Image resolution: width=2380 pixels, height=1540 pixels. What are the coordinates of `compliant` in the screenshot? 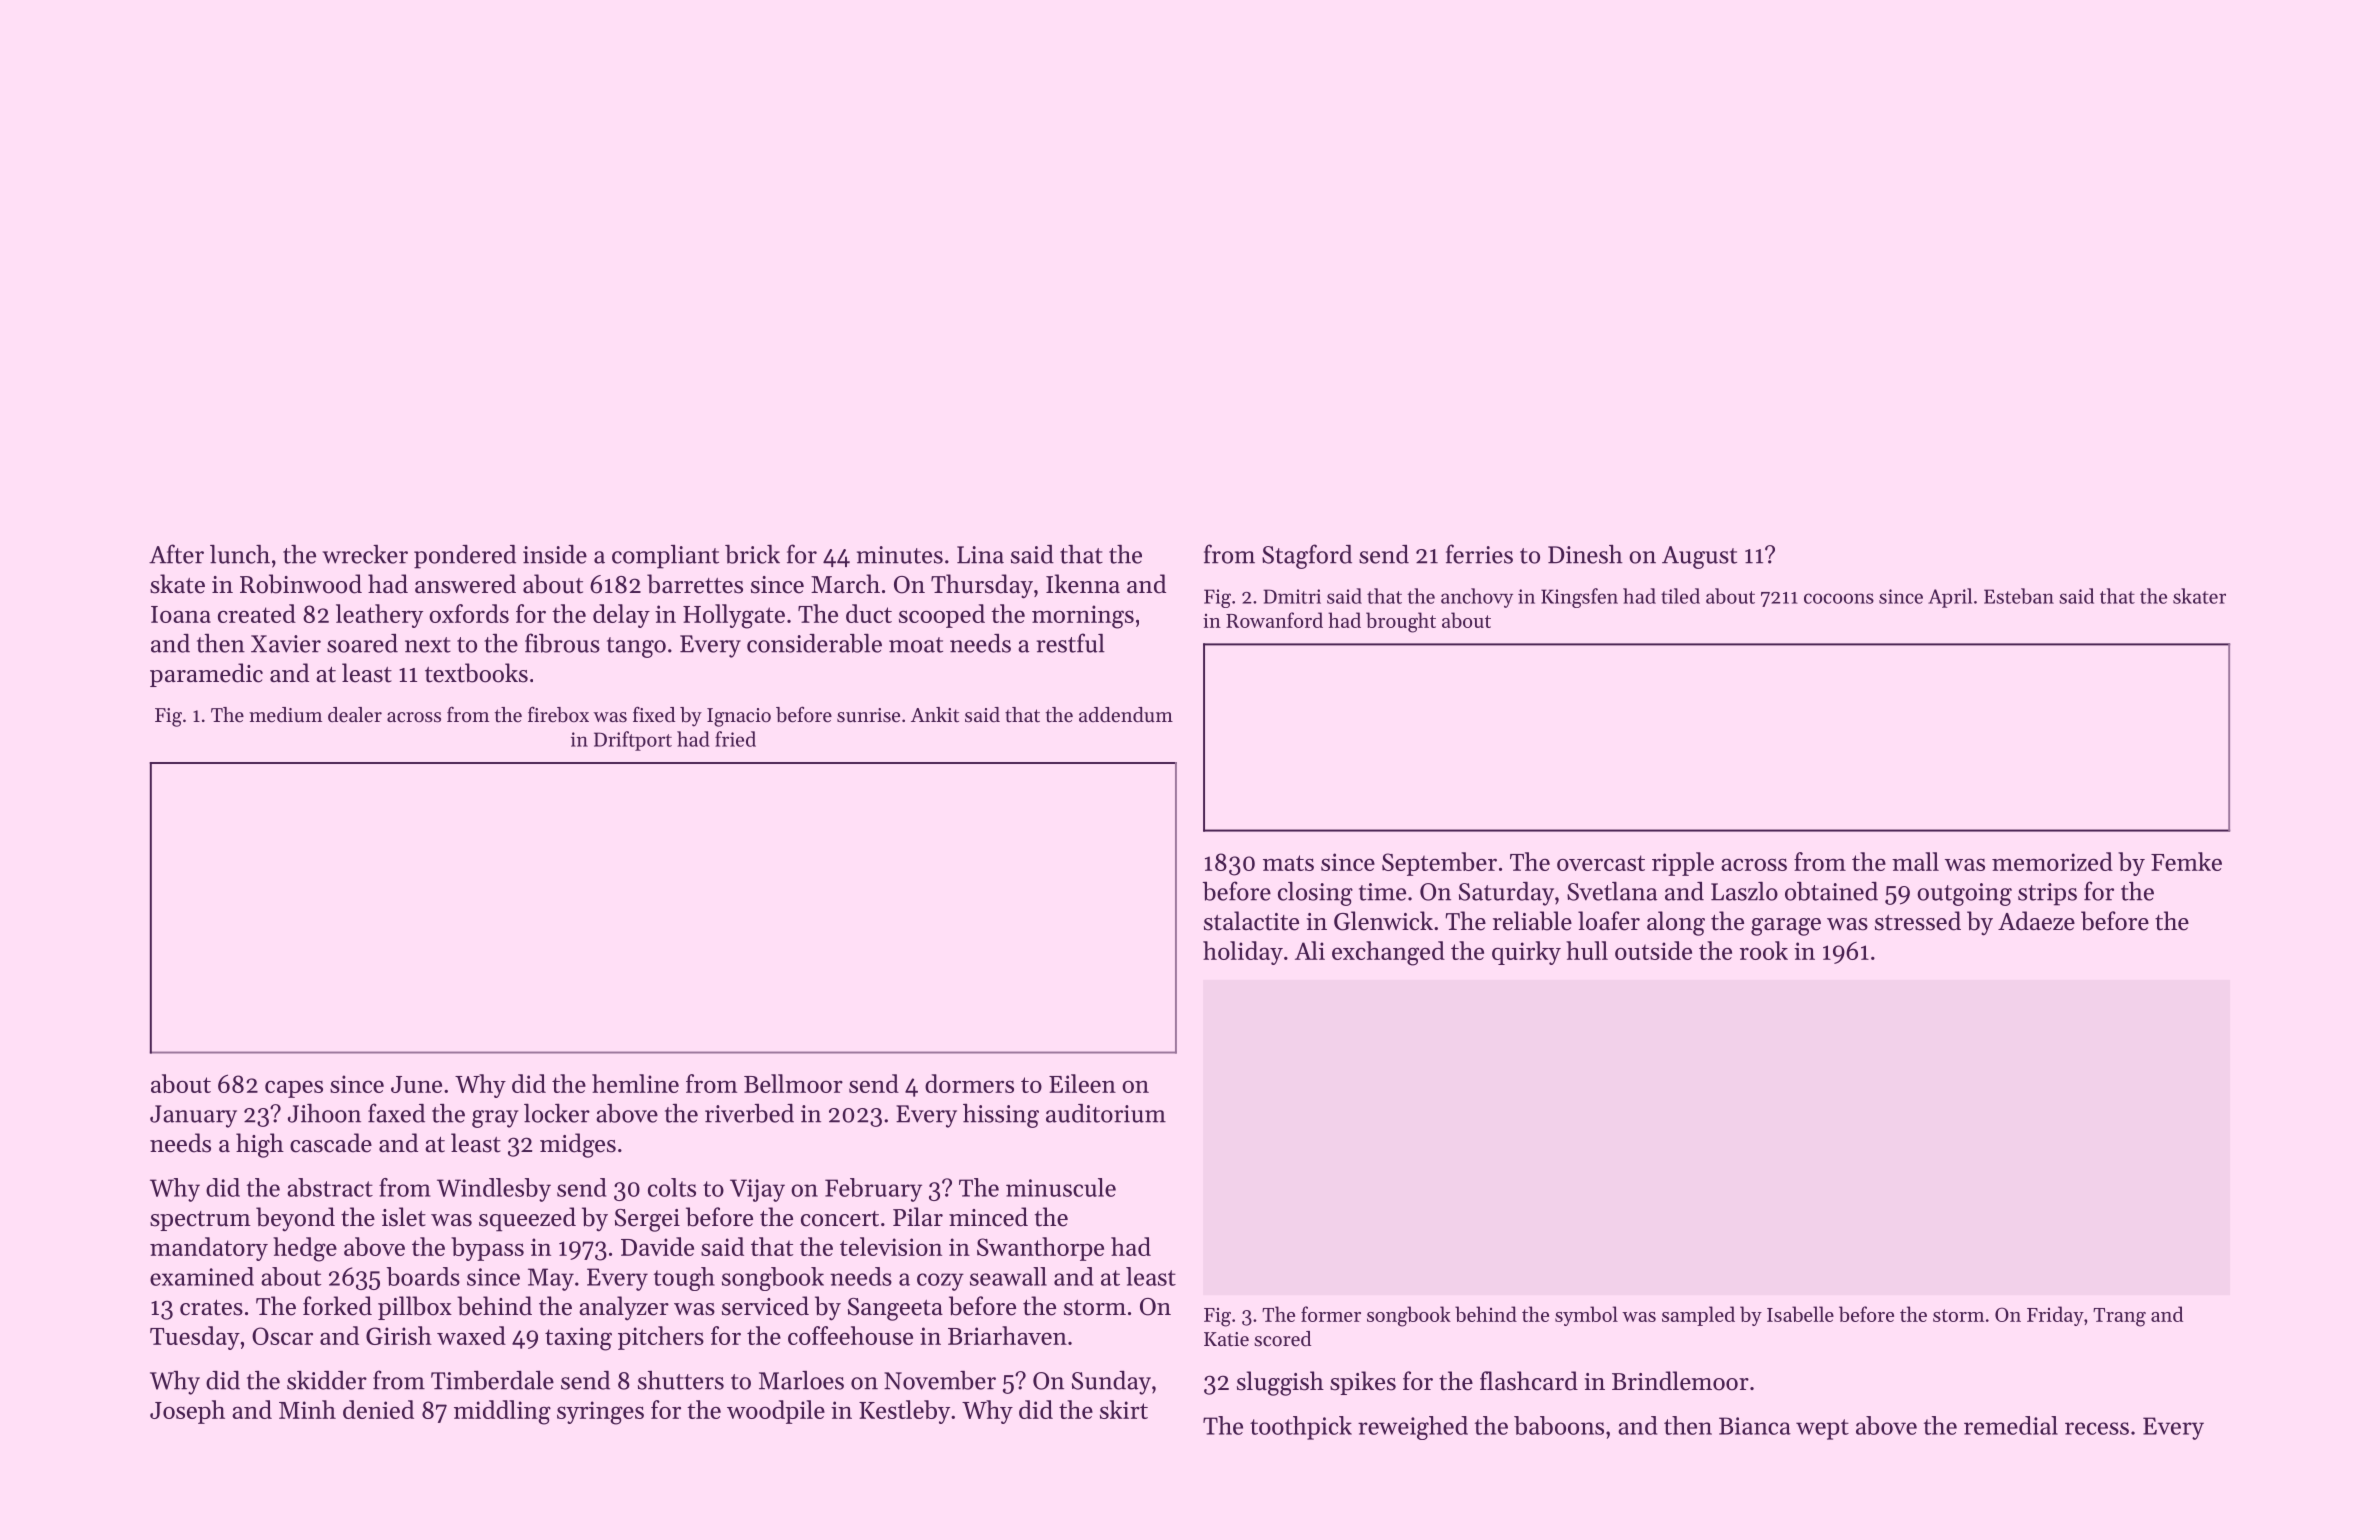 It's located at (665, 557).
